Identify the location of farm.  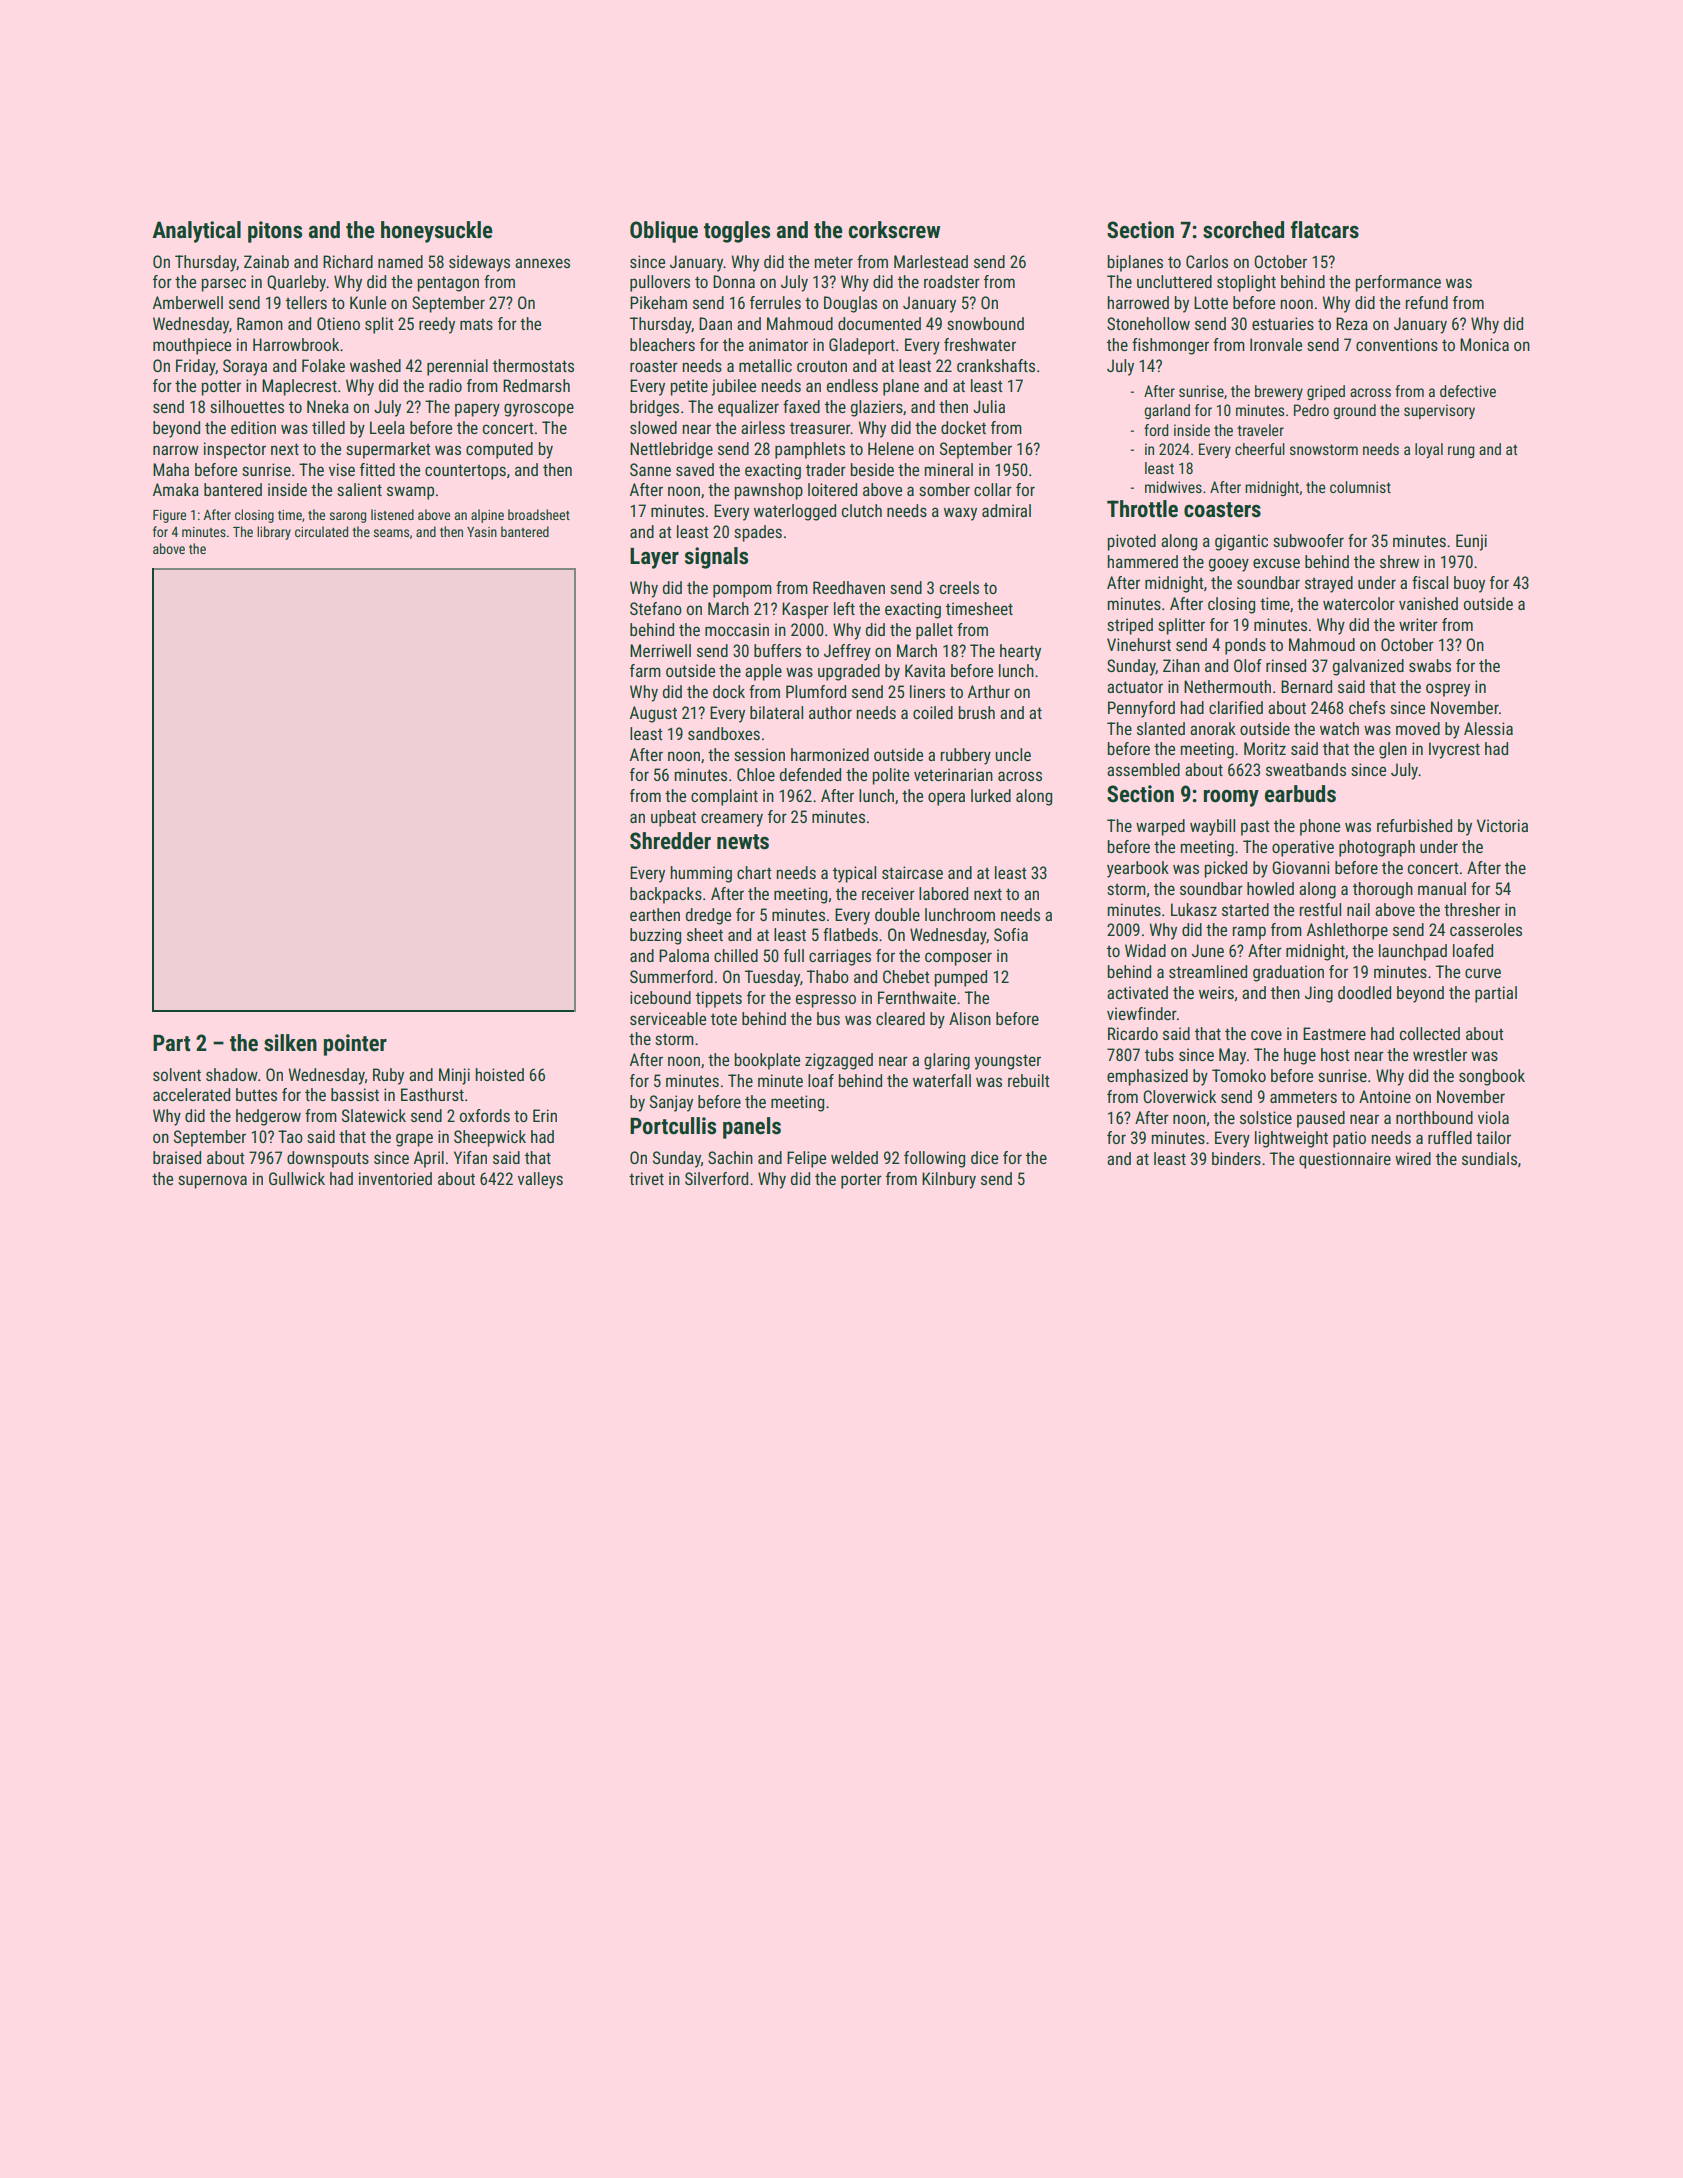
(645, 670).
